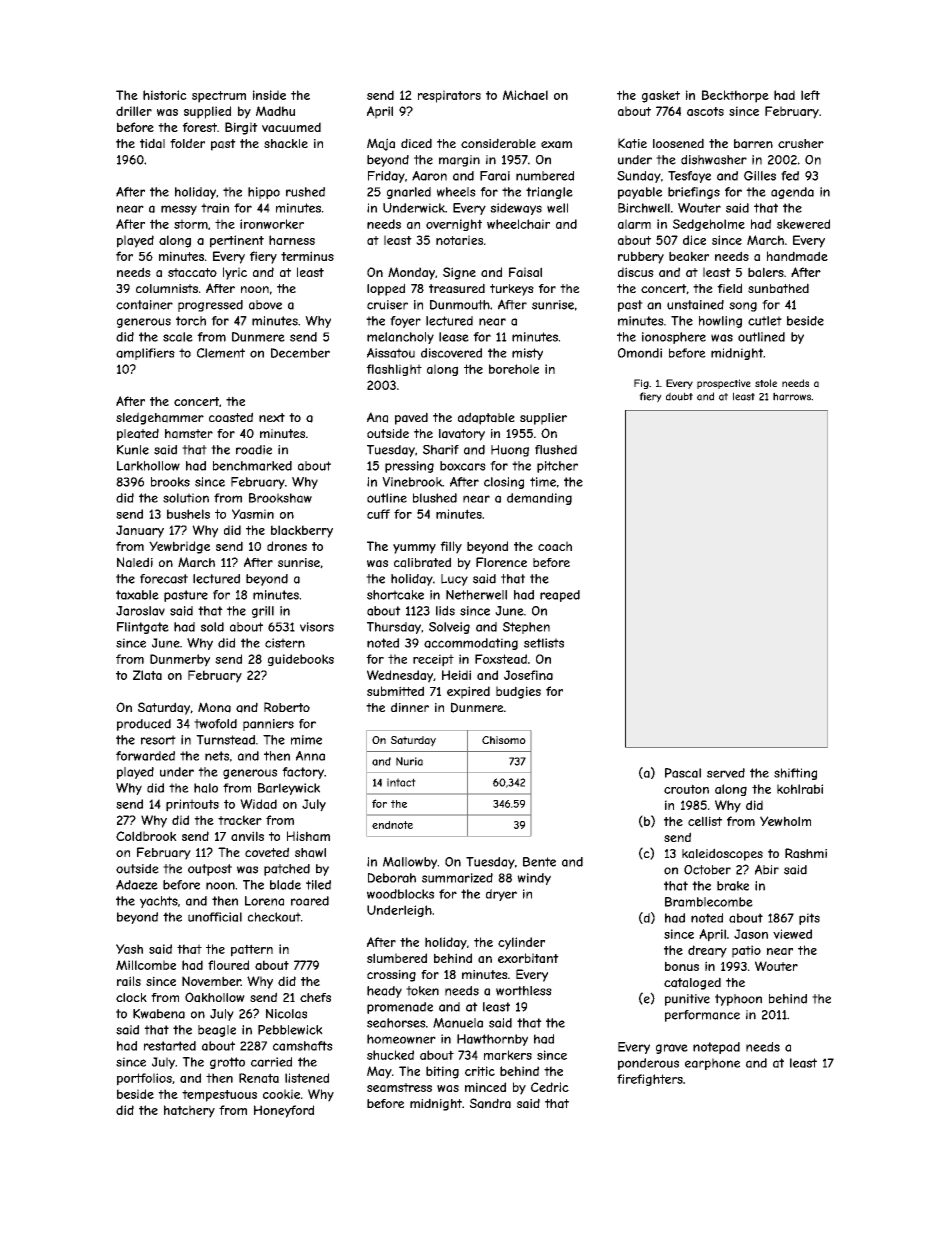 Image resolution: width=952 pixels, height=1233 pixels. I want to click on Michael, so click(525, 95).
